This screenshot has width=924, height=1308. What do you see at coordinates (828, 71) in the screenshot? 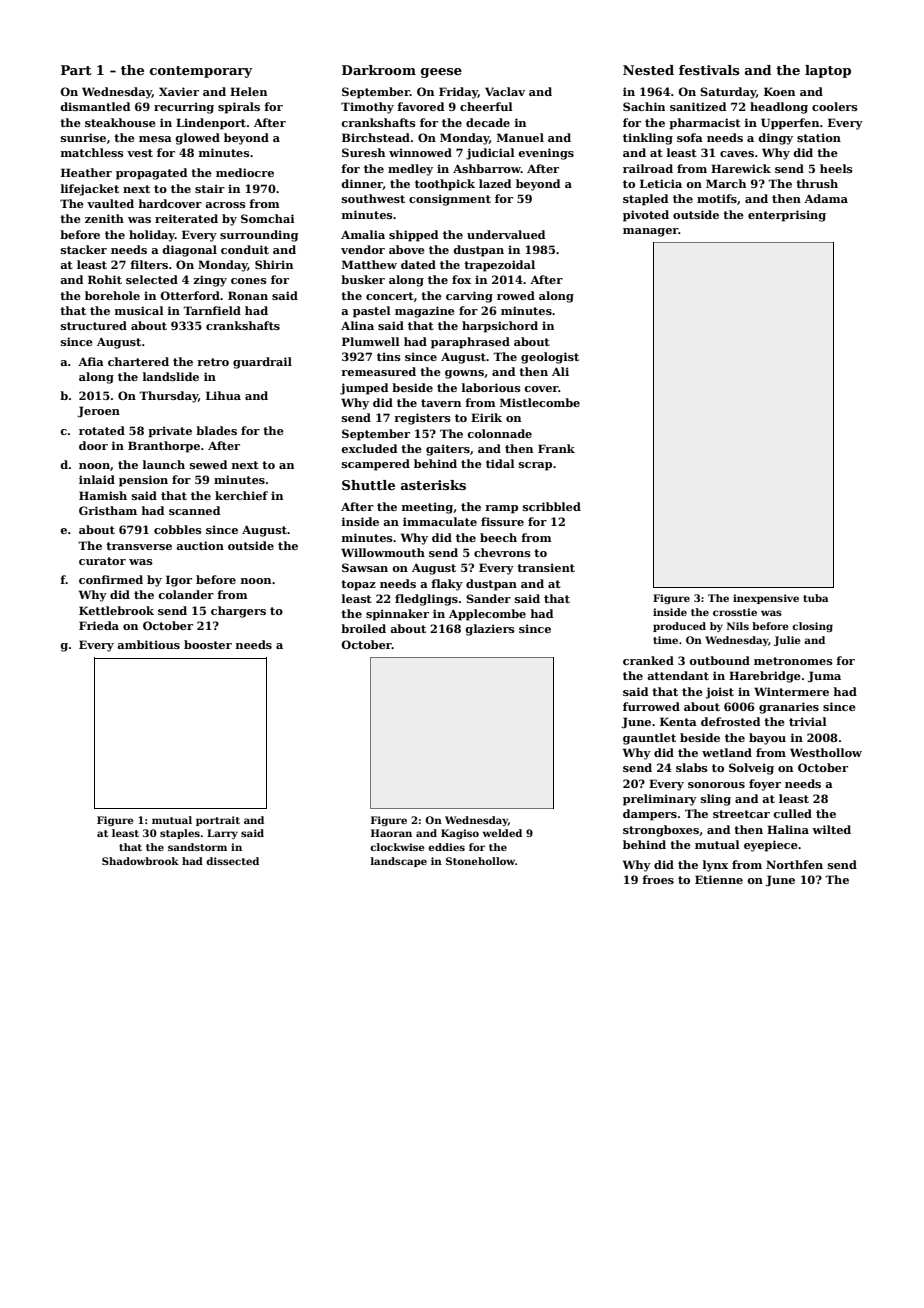
I see `laptop` at bounding box center [828, 71].
